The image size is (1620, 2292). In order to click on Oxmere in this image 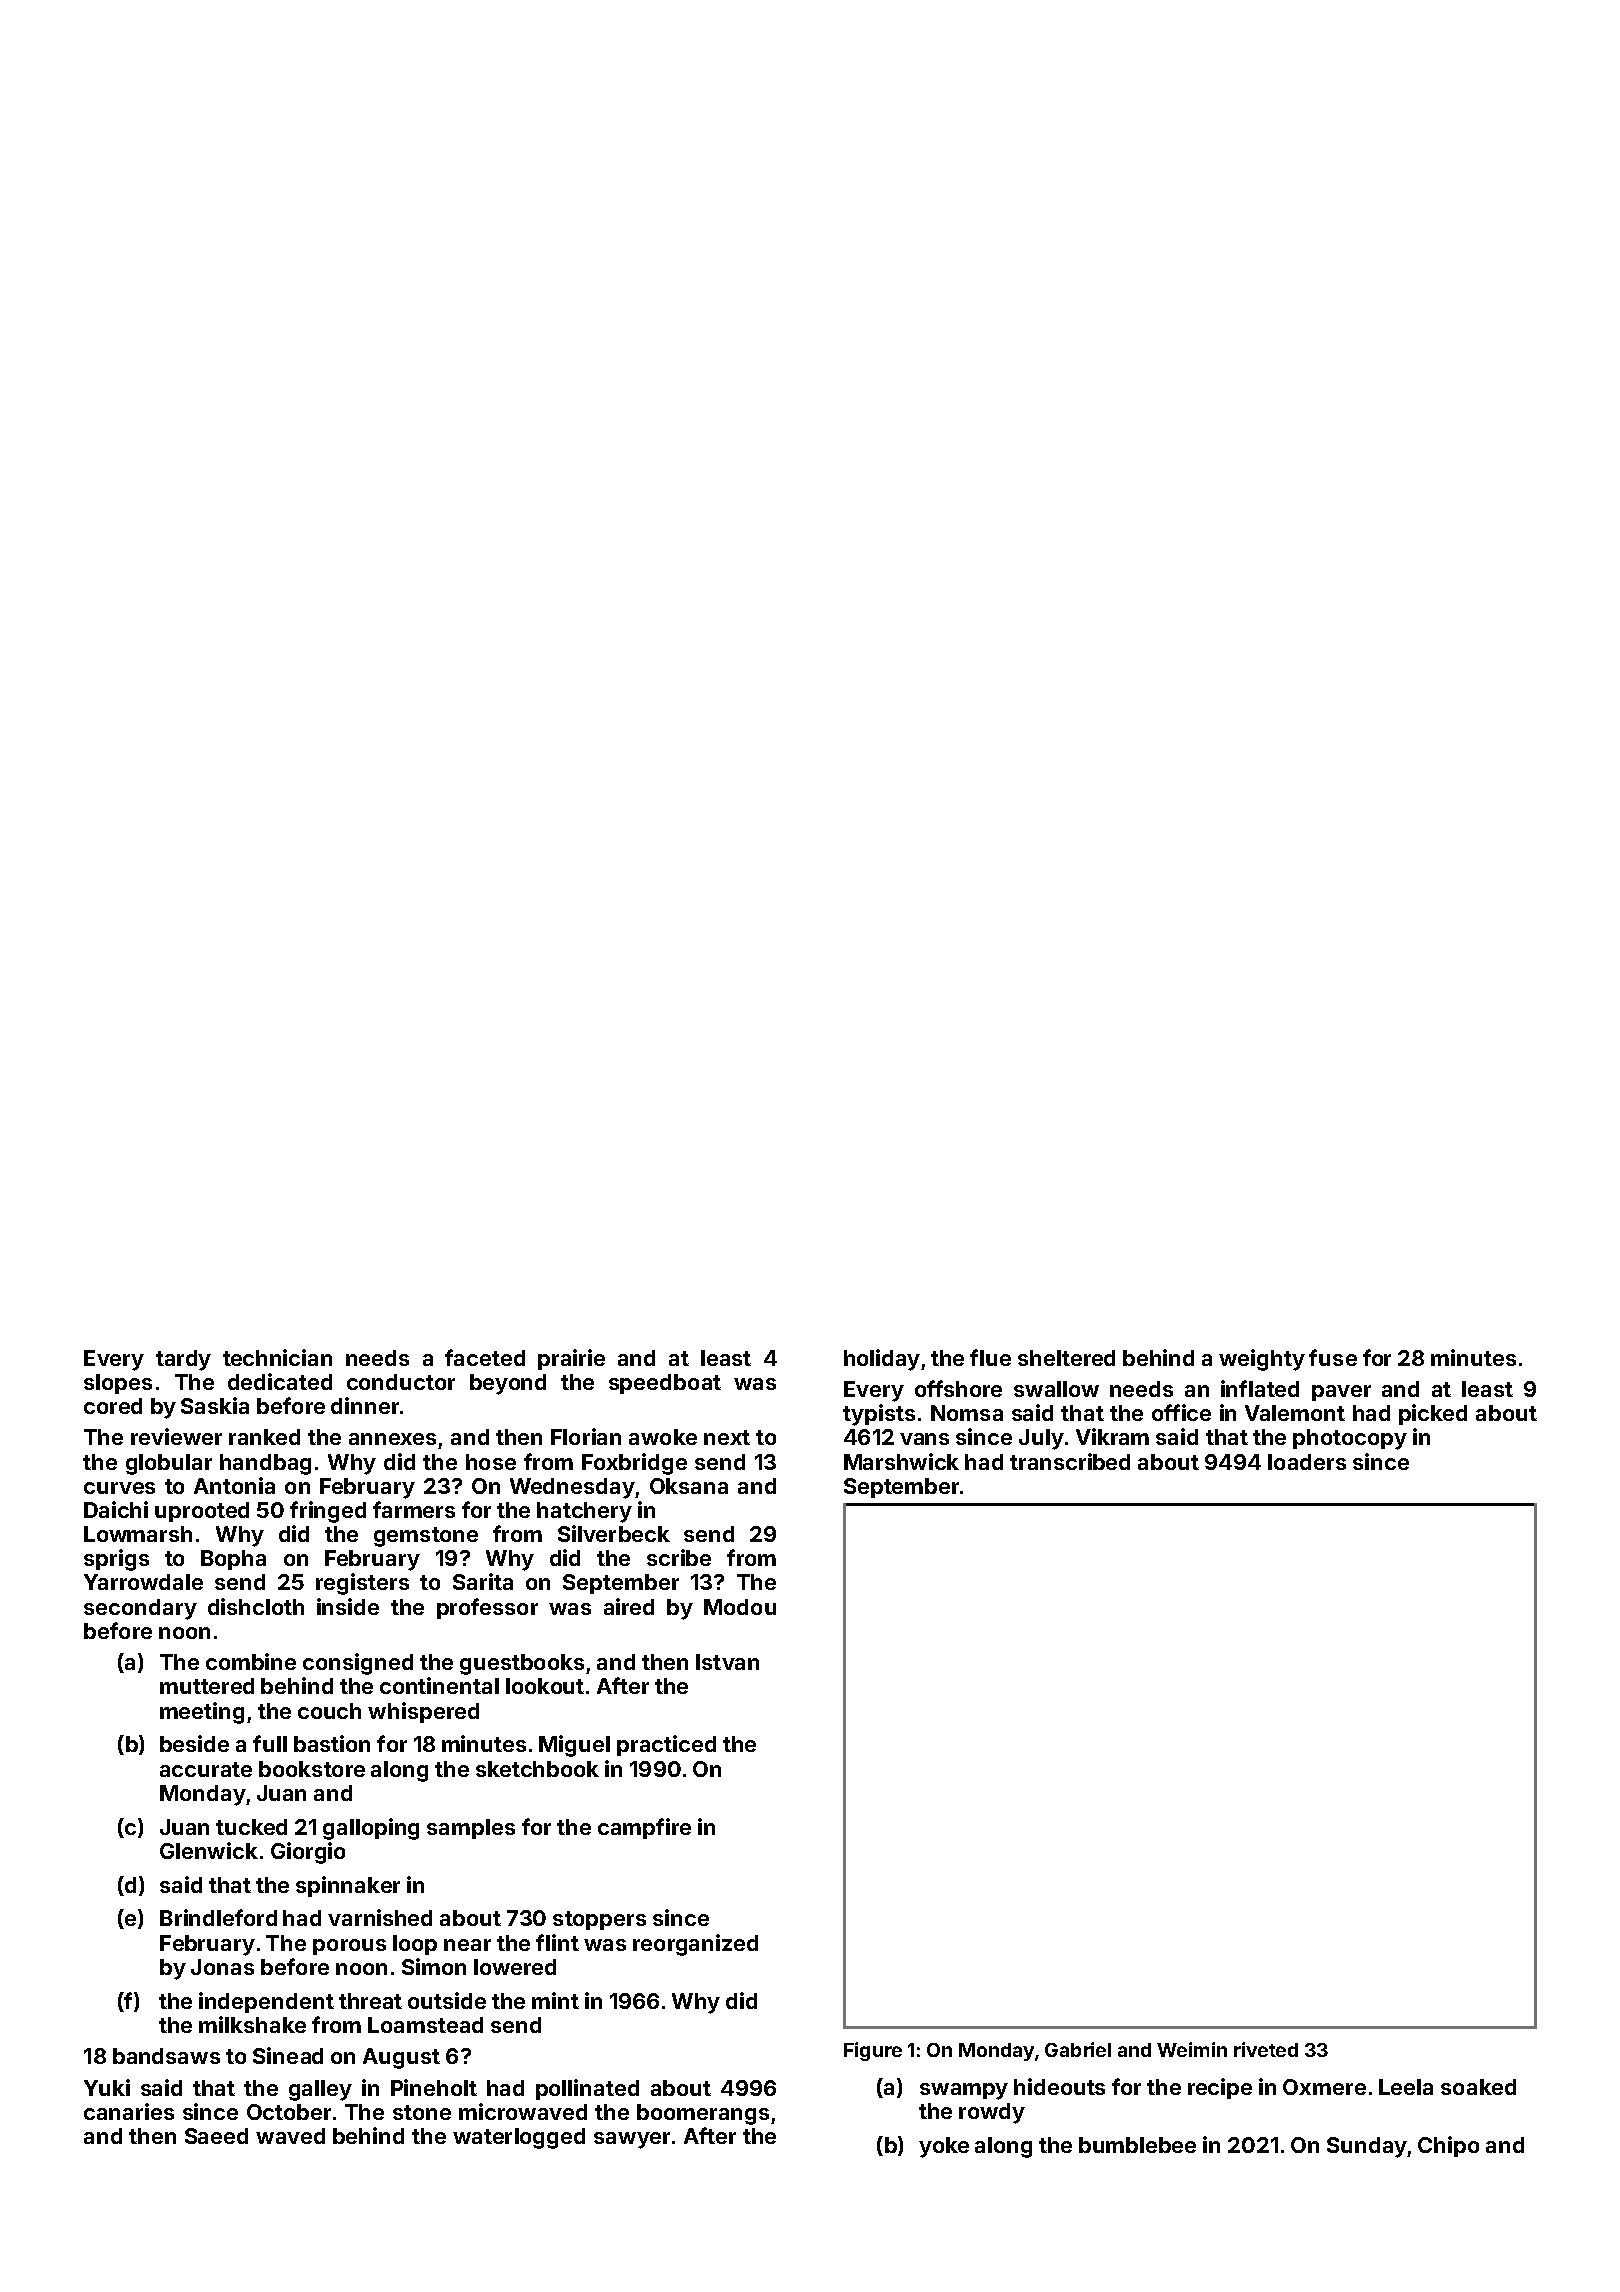, I will do `click(1324, 2087)`.
